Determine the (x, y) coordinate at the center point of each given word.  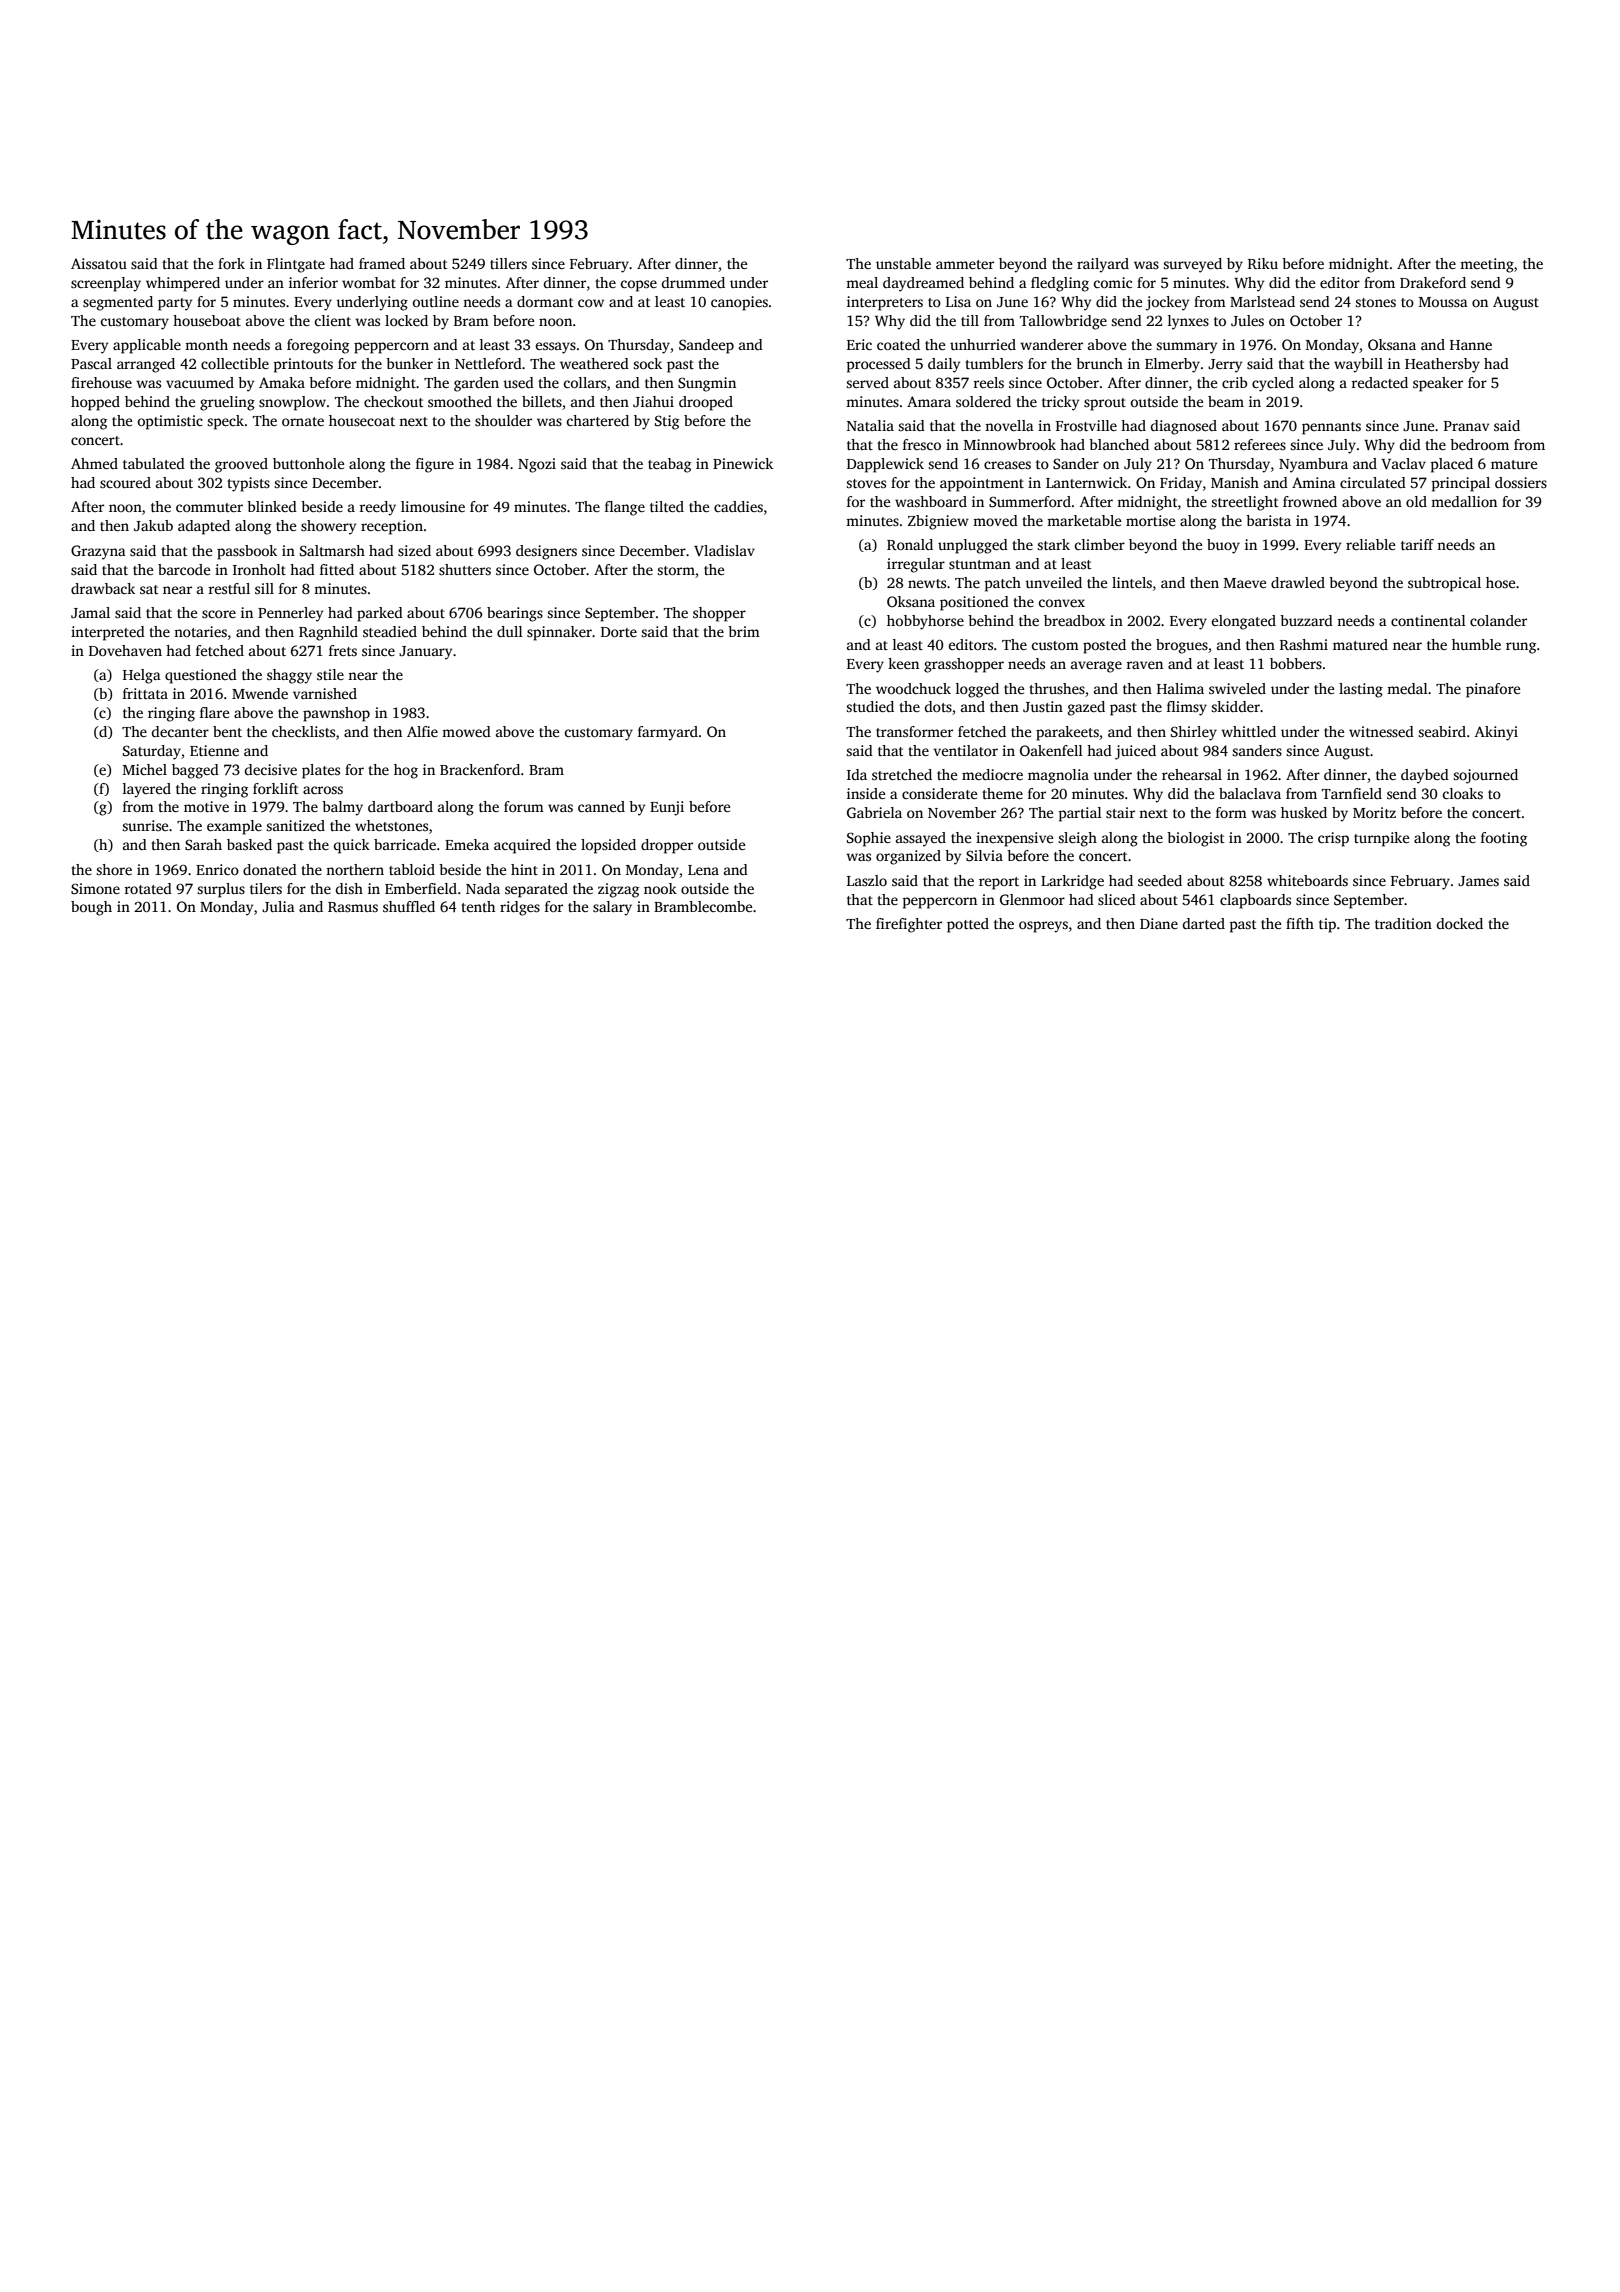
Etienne (214, 750)
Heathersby (1442, 365)
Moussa (1443, 302)
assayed (921, 839)
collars (585, 382)
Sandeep (706, 346)
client (333, 320)
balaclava (1250, 793)
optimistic (170, 422)
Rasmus (353, 907)
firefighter (909, 925)
